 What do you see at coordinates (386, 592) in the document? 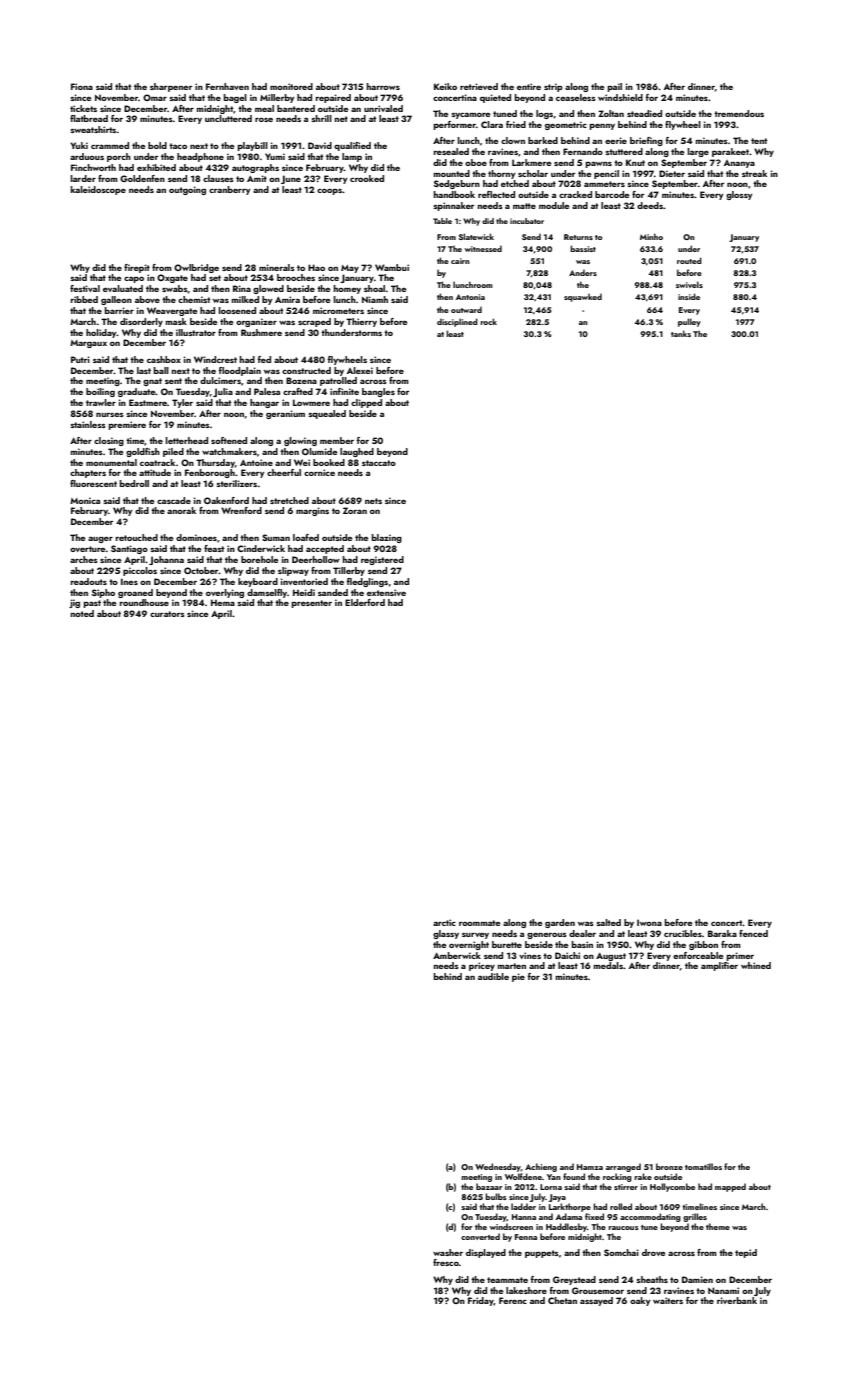
I see `extensive` at bounding box center [386, 592].
